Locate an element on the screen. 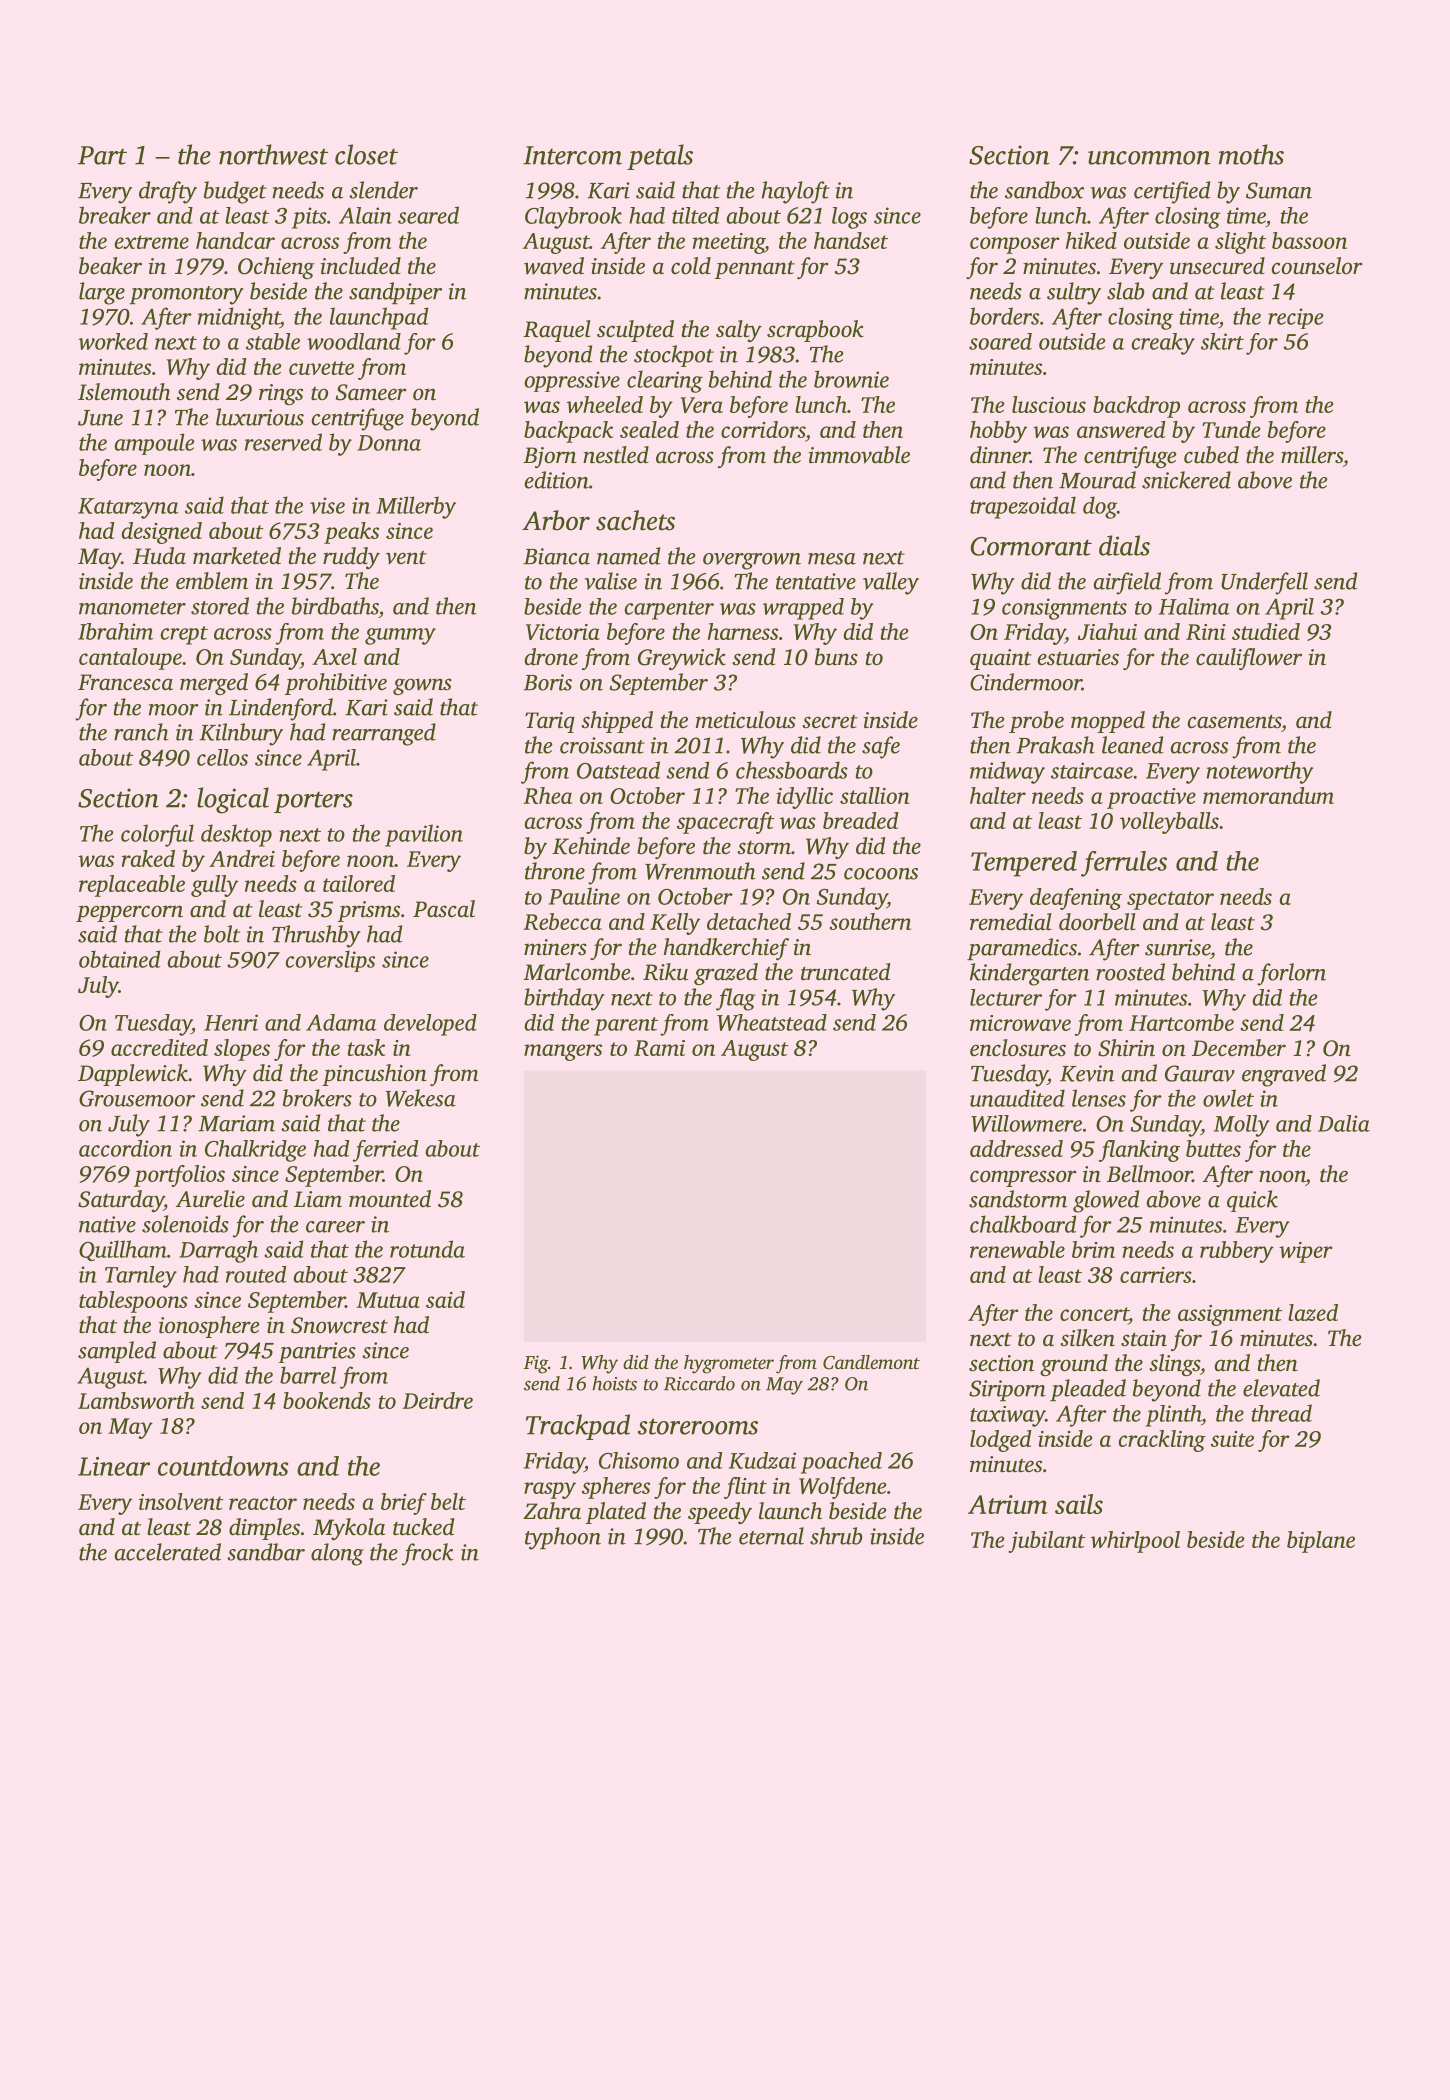  accelerated is located at coordinates (168, 1552).
